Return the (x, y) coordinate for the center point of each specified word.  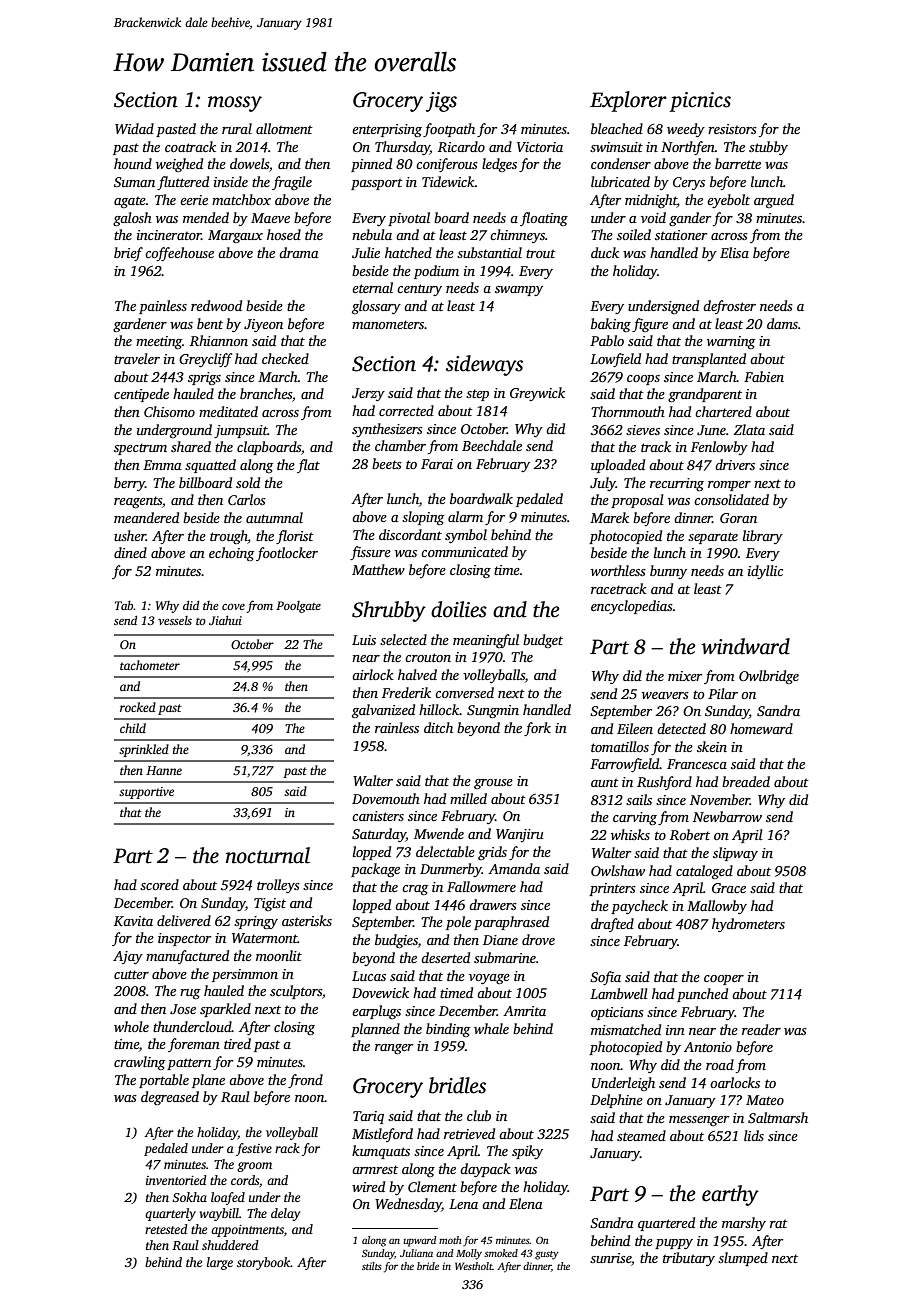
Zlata (749, 429)
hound (133, 163)
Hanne (164, 770)
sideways (484, 365)
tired (237, 1043)
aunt (605, 782)
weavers (665, 695)
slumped (743, 1259)
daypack (485, 1170)
